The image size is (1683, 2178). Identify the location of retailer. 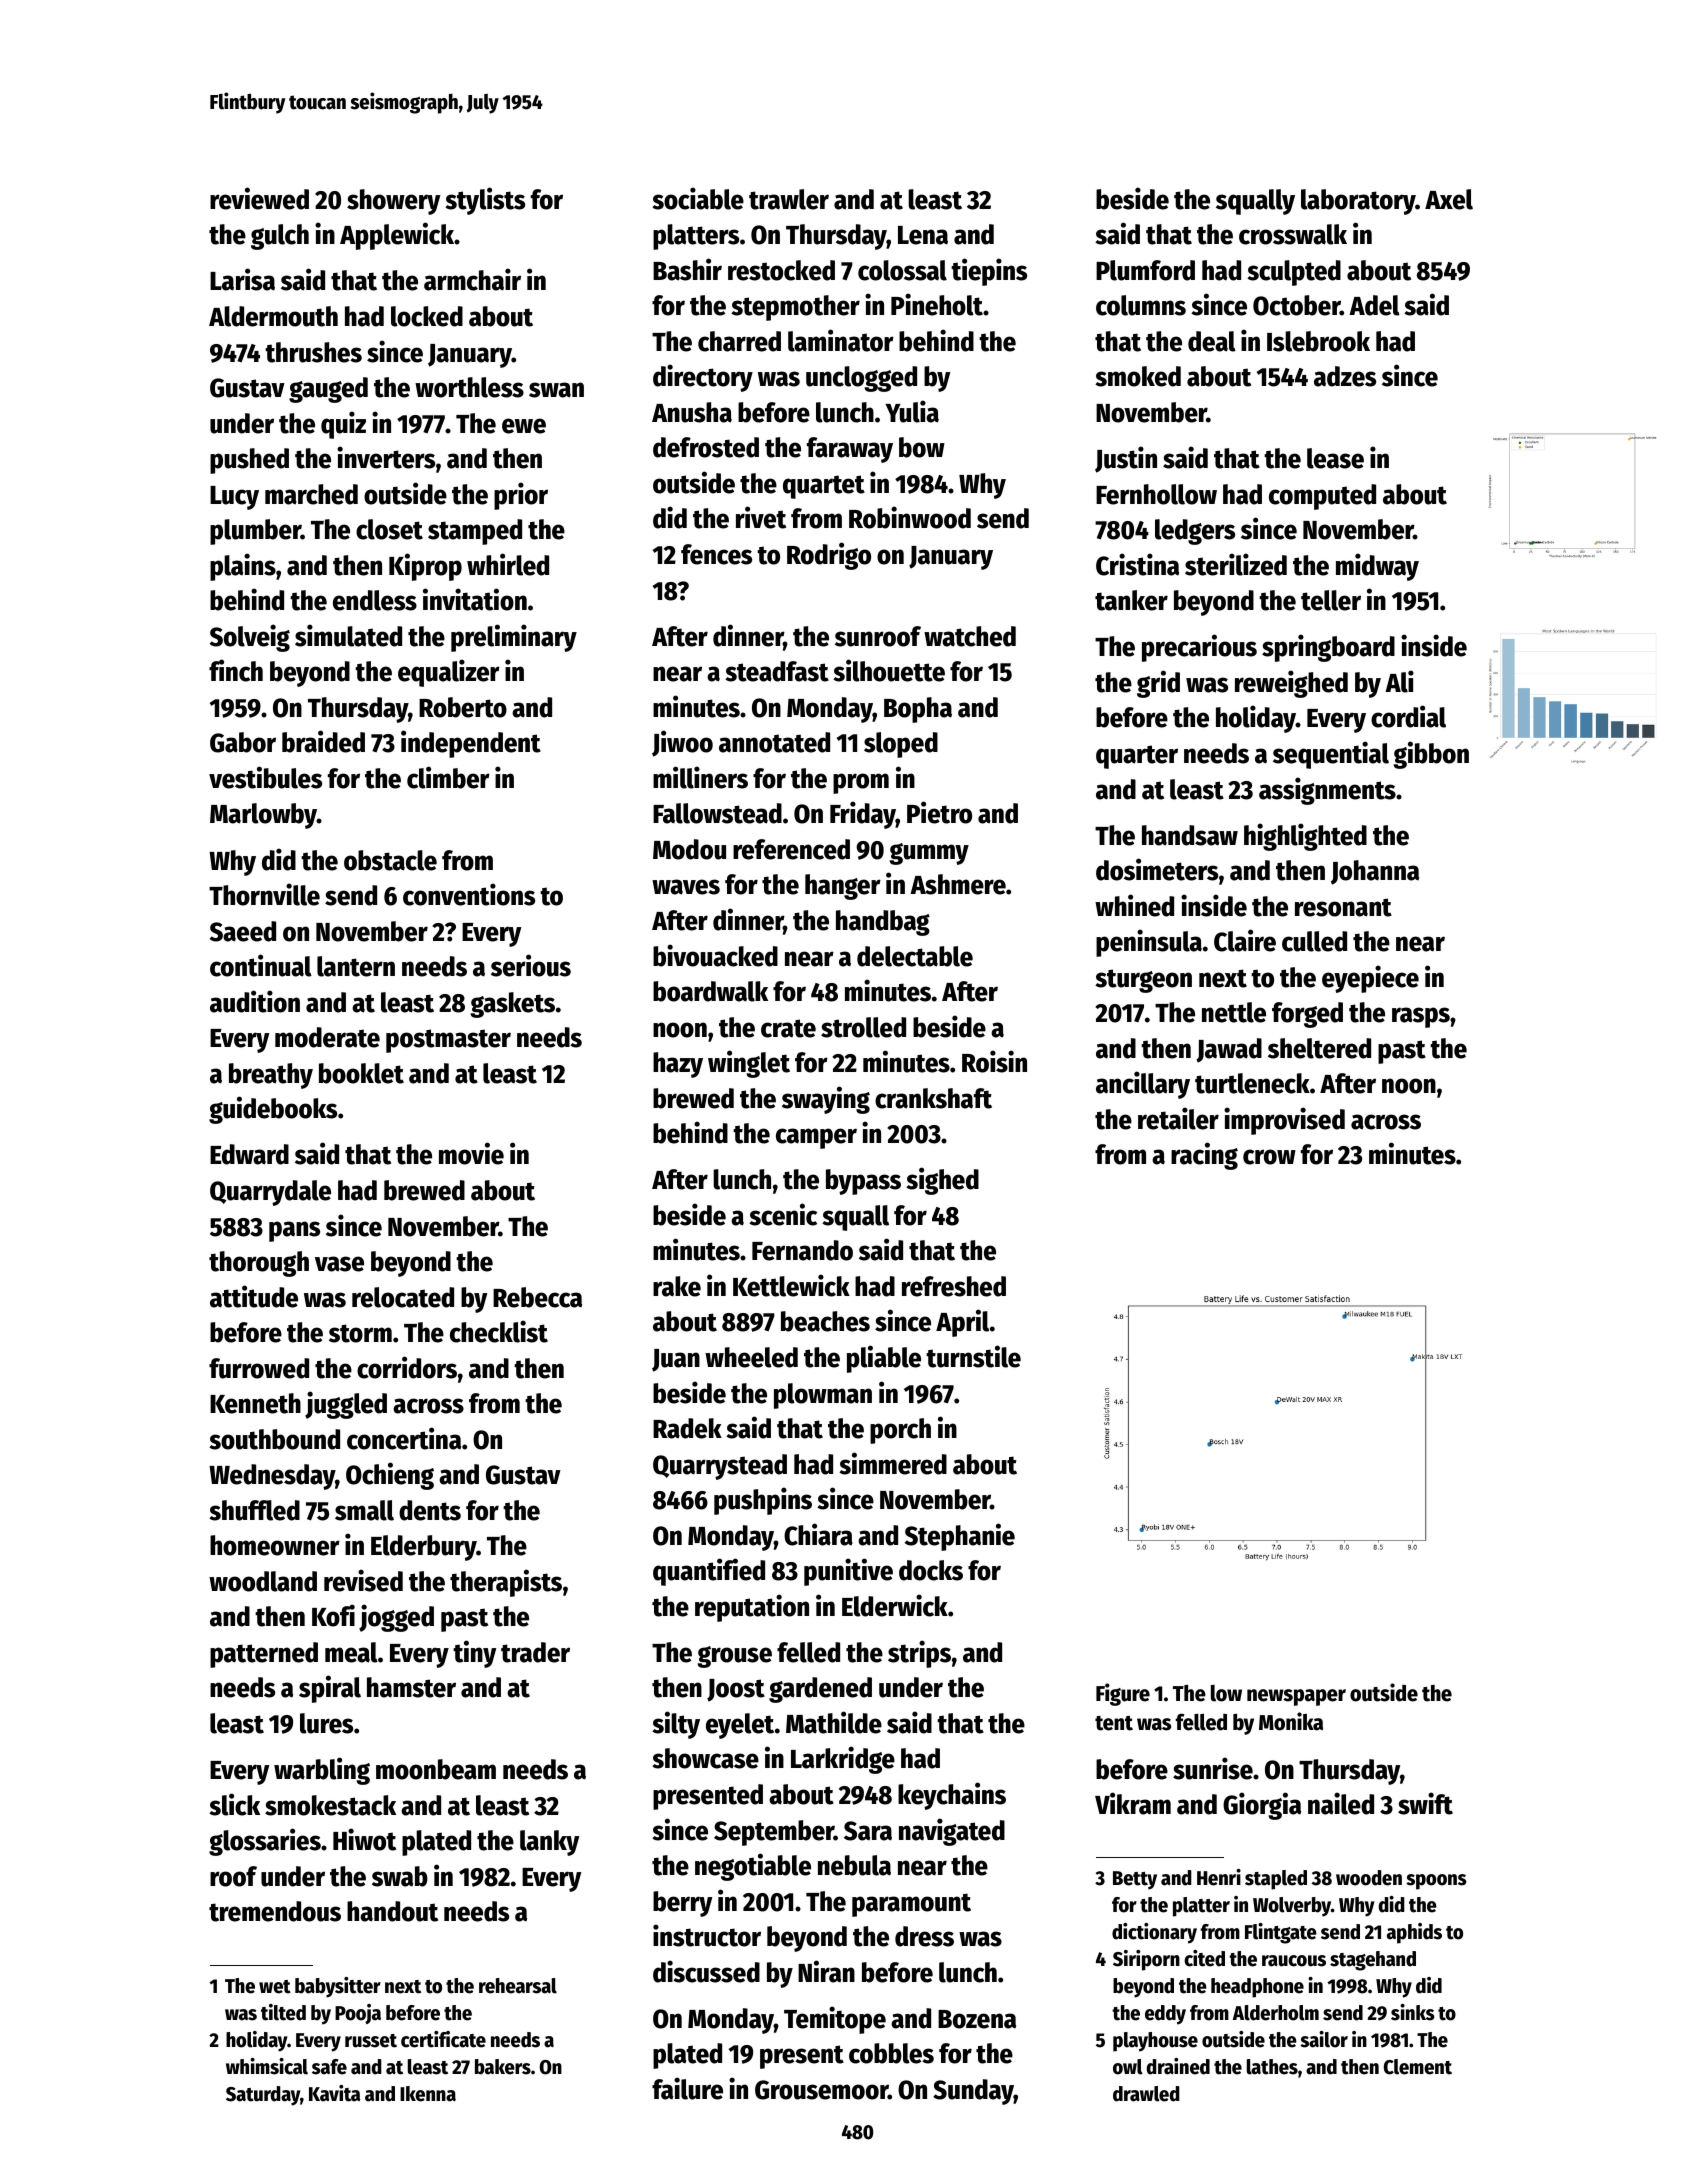
(1178, 1118).
